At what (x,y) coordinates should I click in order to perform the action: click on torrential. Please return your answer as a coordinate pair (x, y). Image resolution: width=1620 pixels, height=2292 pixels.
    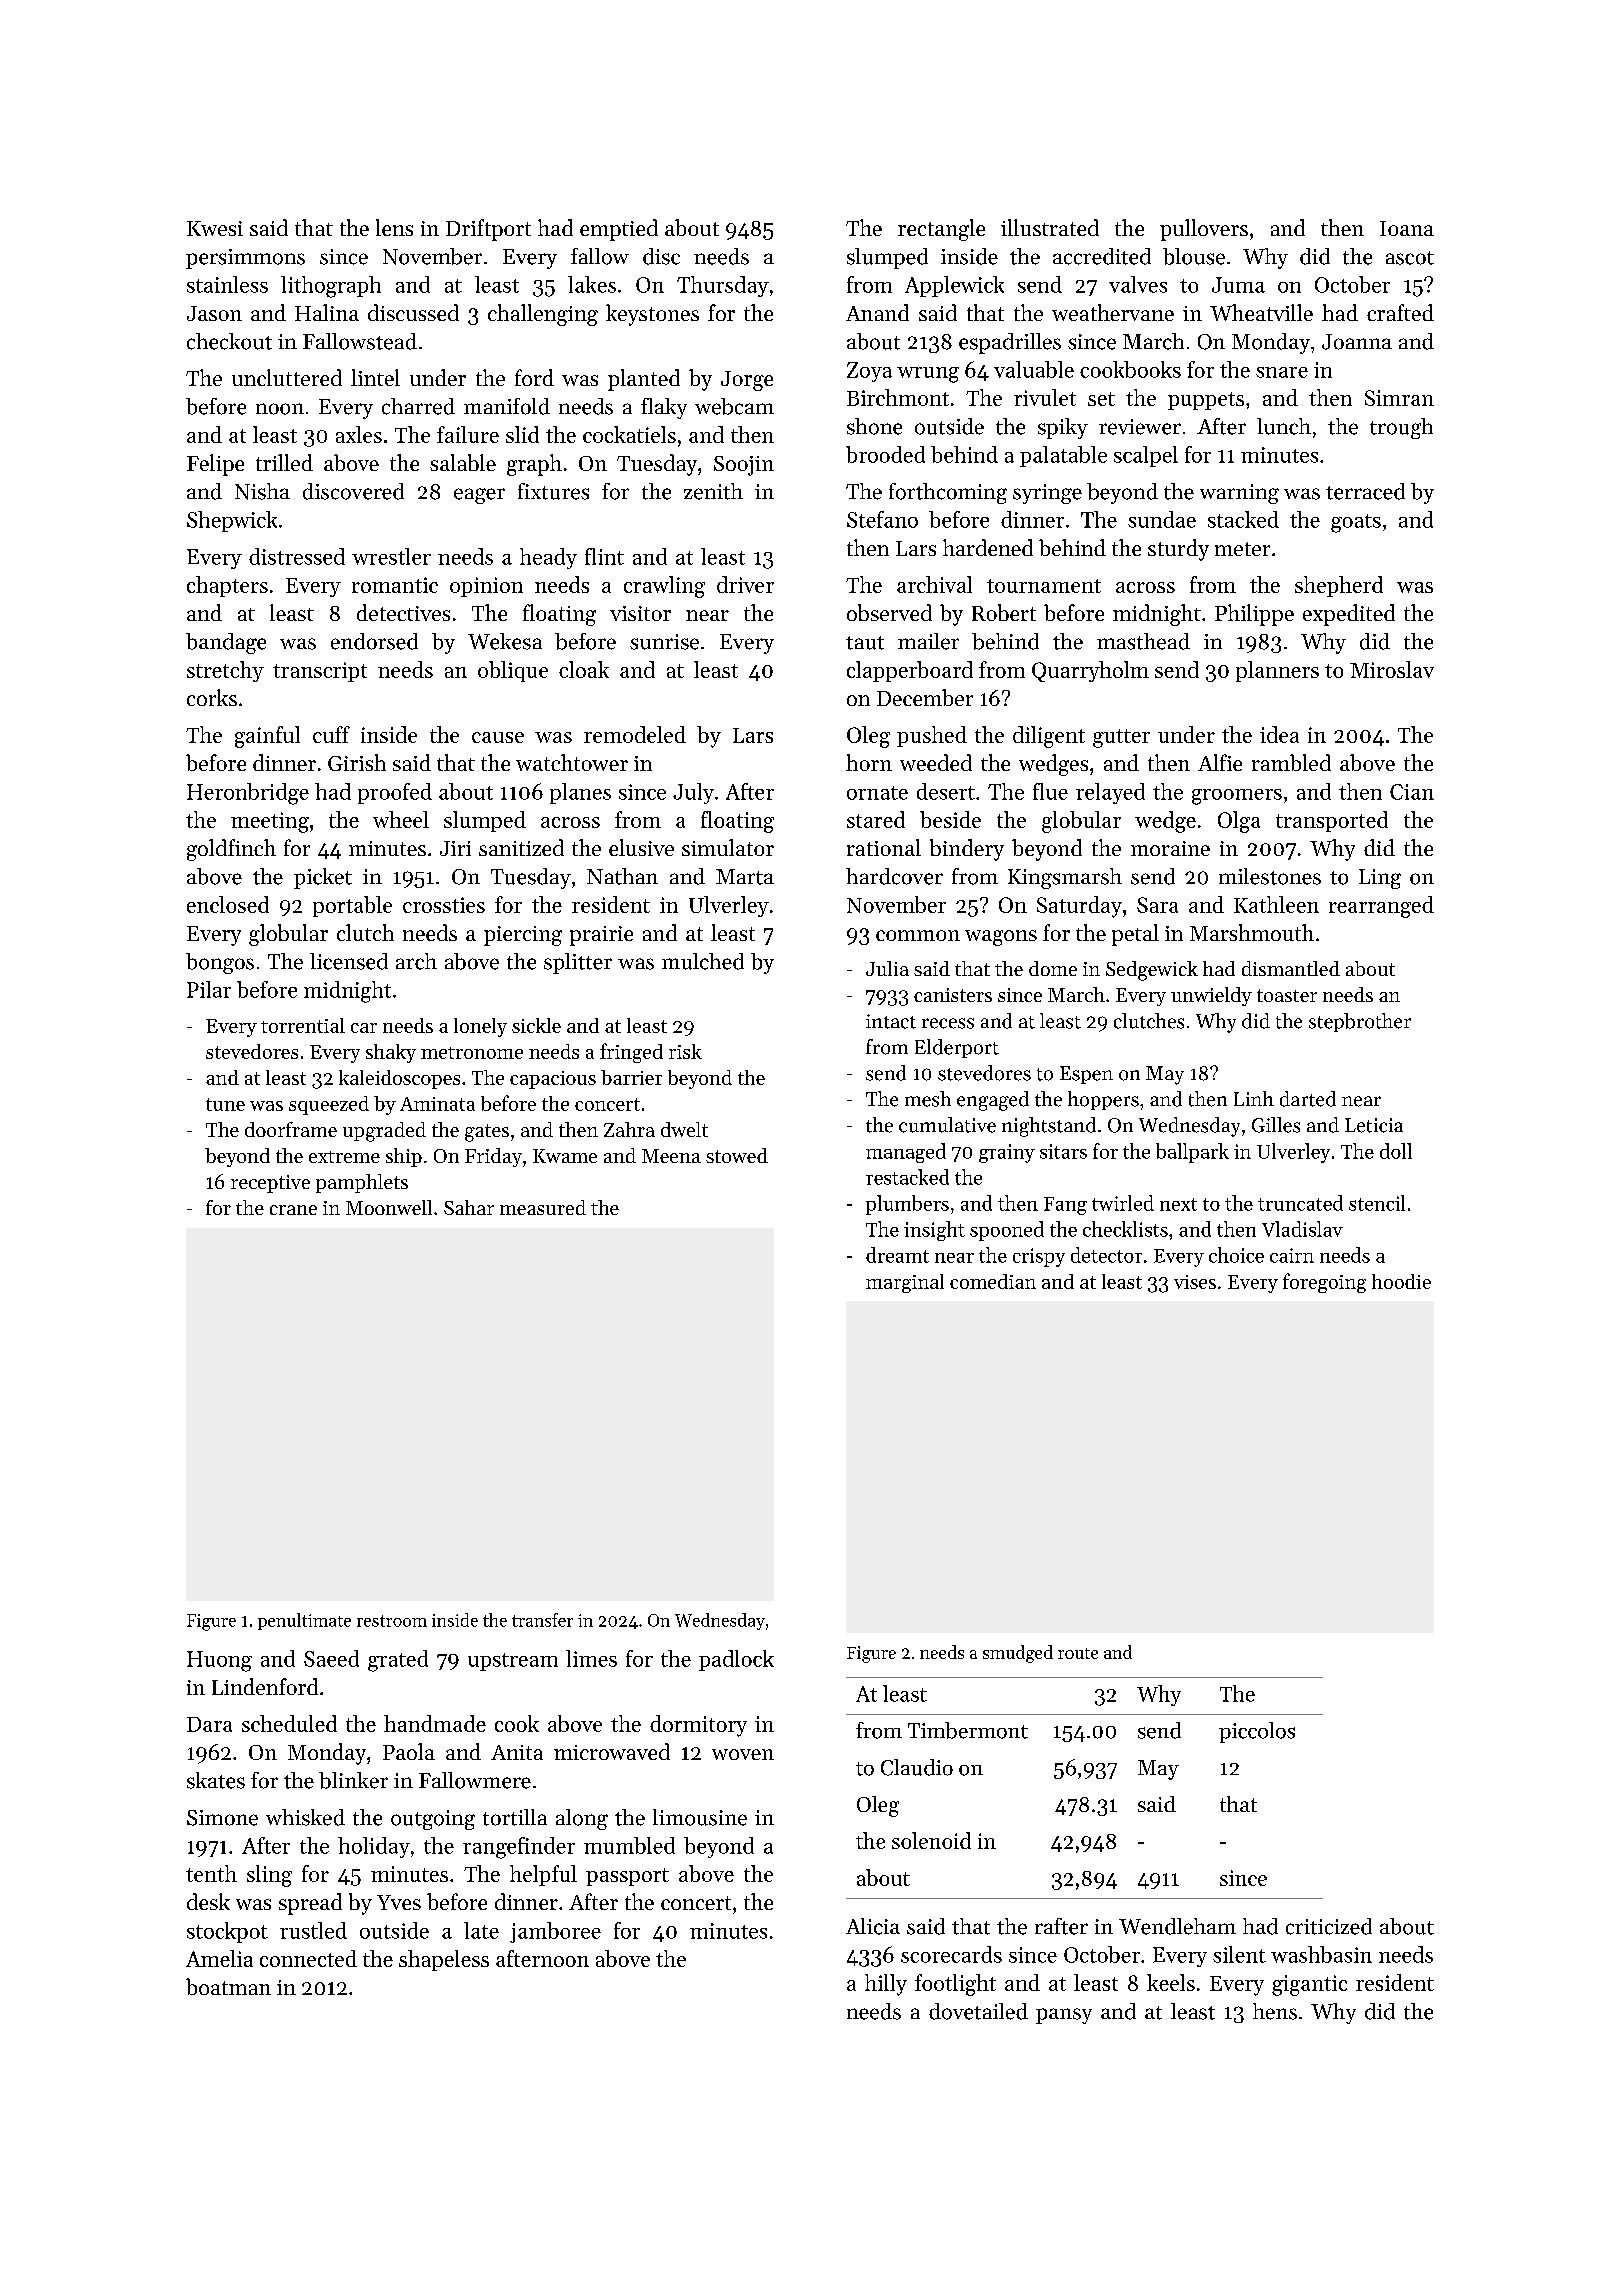
    Looking at the image, I should click on (303, 1025).
